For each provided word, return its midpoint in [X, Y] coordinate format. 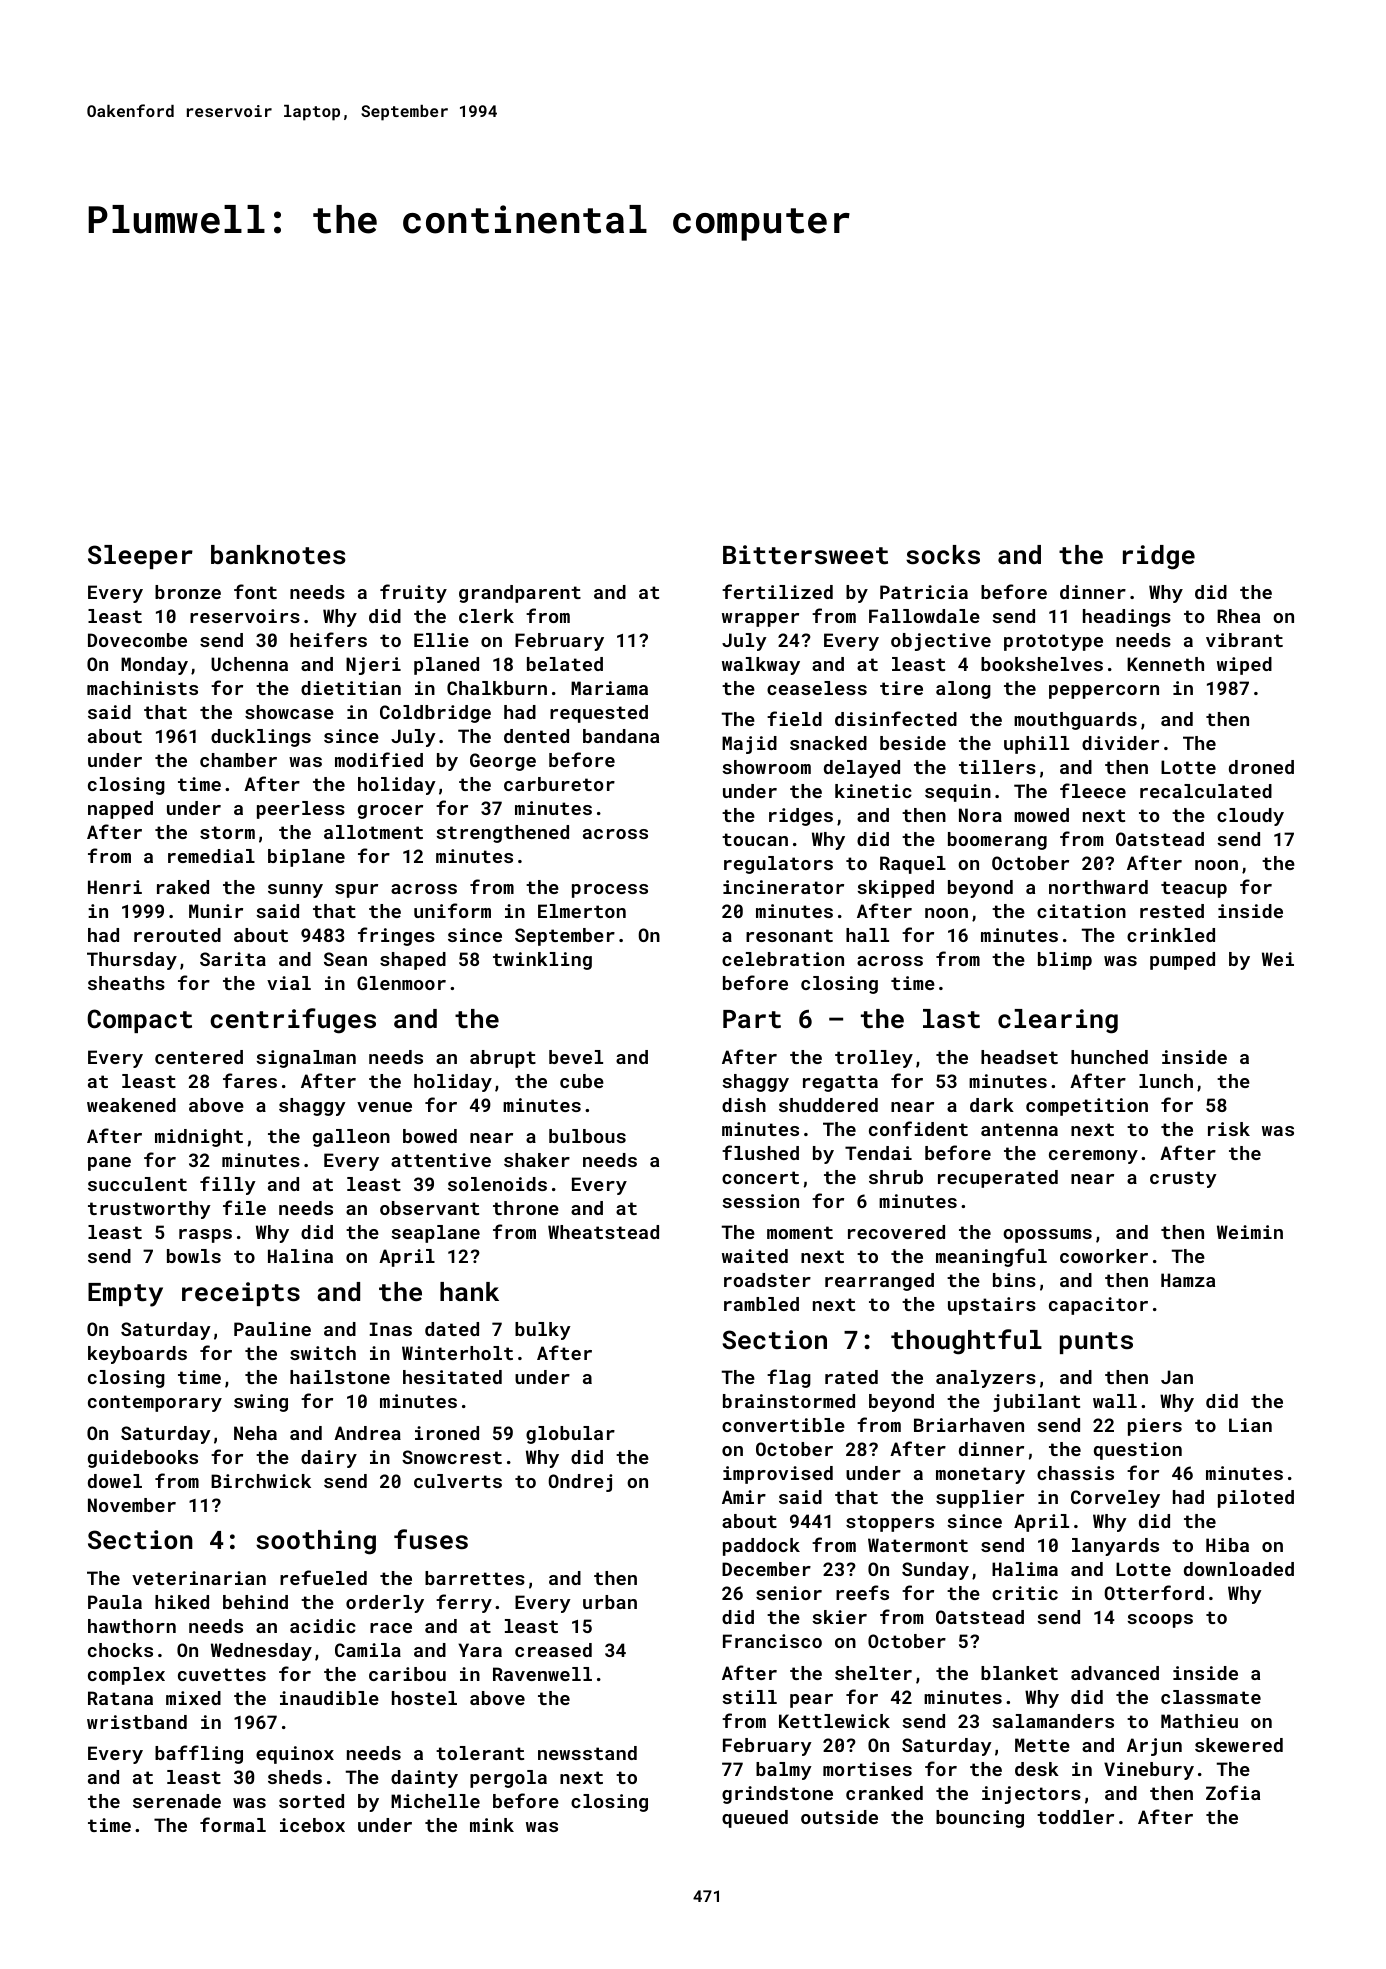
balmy [784, 1771]
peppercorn [1104, 692]
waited [755, 1256]
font [255, 591]
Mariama [609, 688]
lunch [1166, 1081]
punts [1096, 1343]
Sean [345, 959]
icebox [312, 1825]
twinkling [542, 961]
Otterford [1154, 1592]
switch [323, 1353]
